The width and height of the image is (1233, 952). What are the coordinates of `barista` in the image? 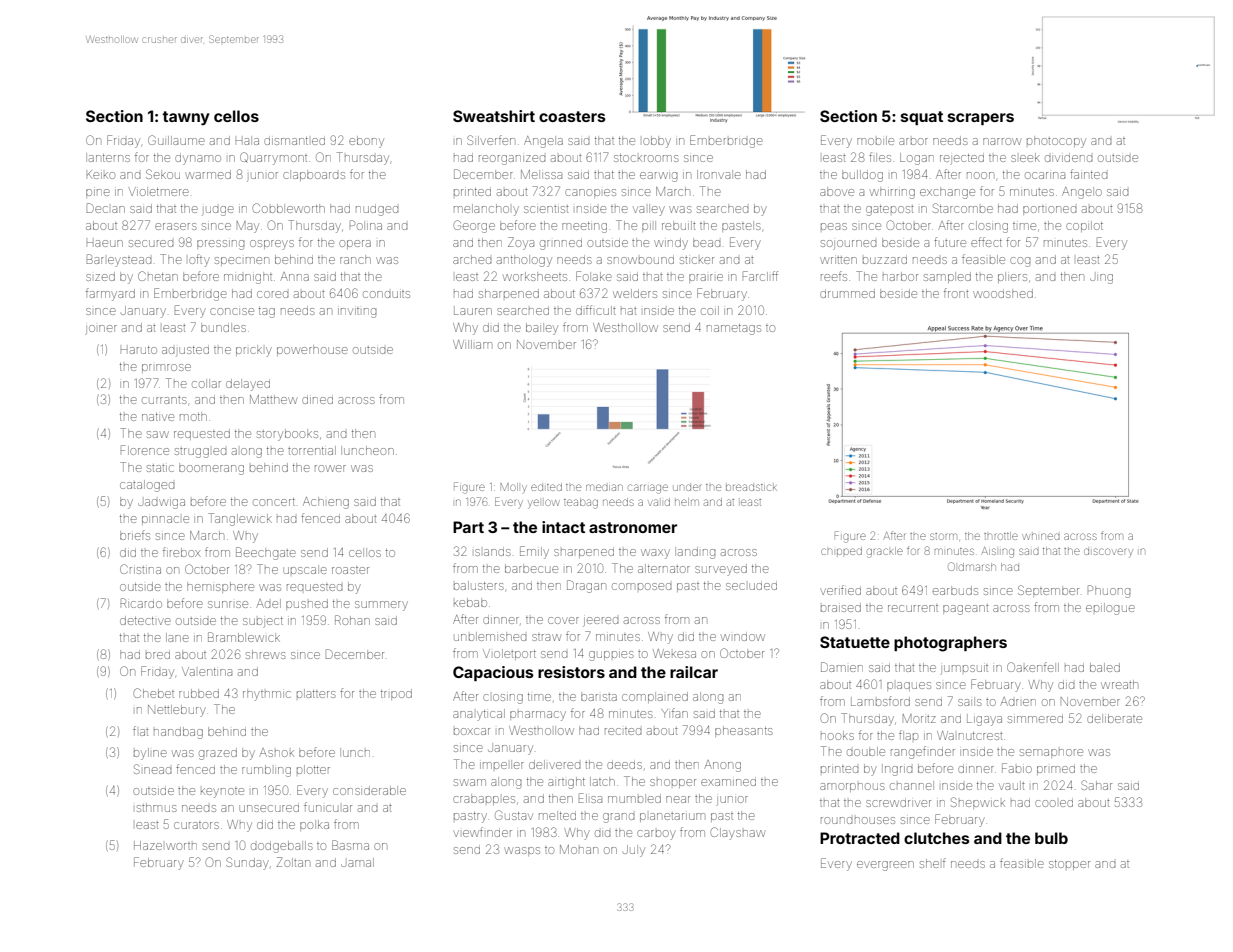 It's located at (599, 696).
